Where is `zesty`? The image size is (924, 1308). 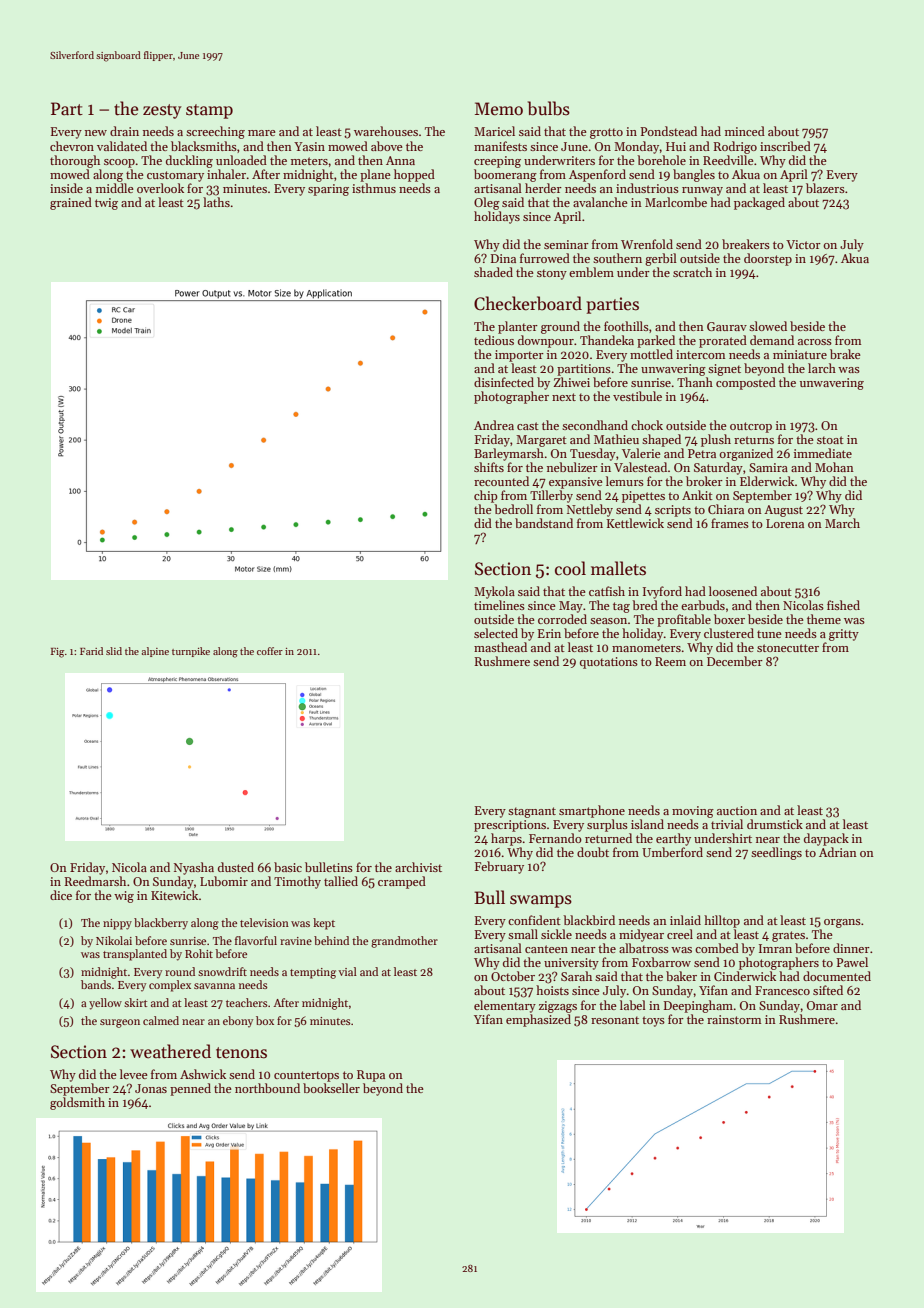 zesty is located at coordinates (162, 111).
